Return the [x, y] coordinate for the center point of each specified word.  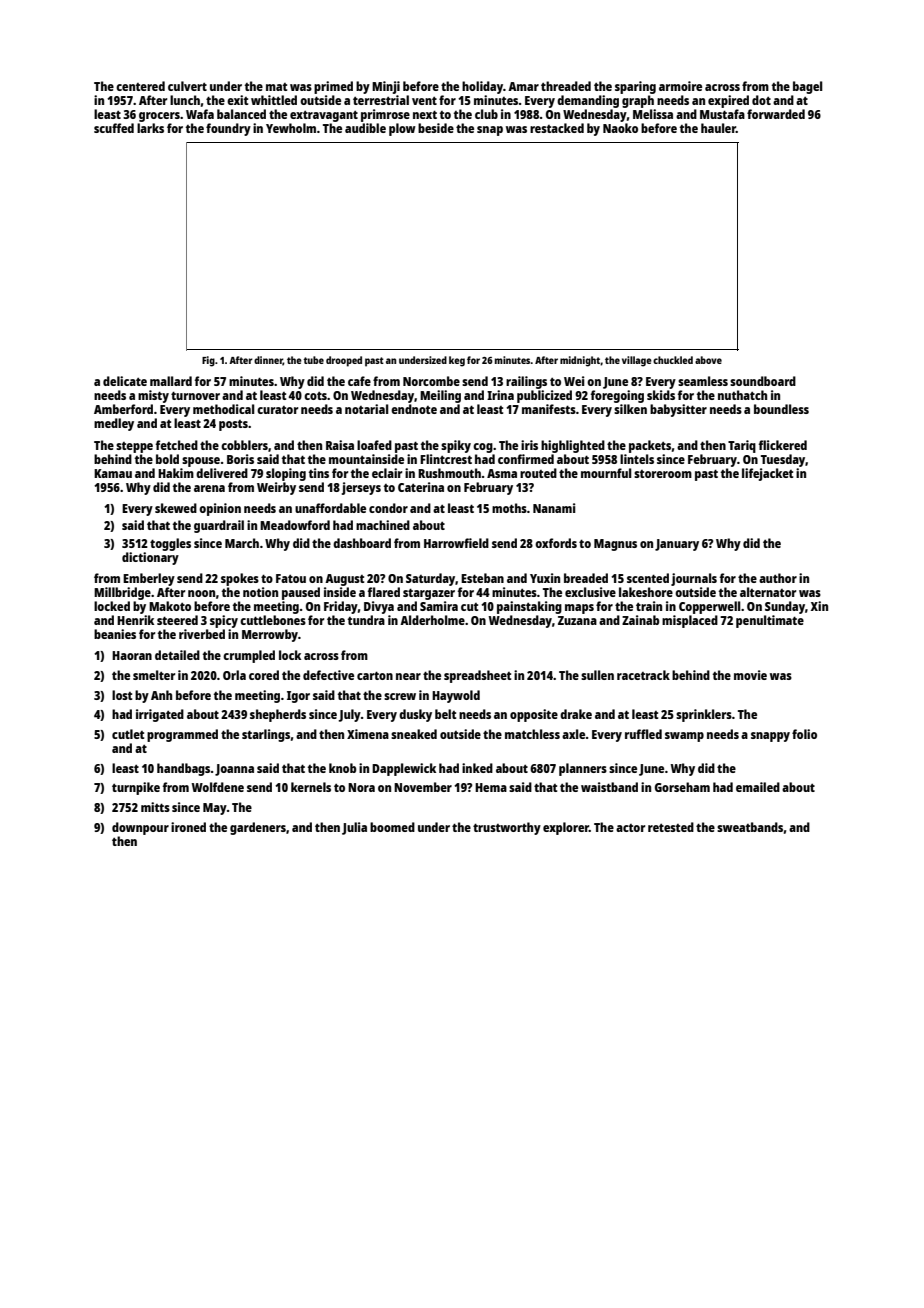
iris [529, 445]
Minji [386, 87]
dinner [268, 361]
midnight [580, 361]
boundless [781, 409]
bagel [807, 87]
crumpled [249, 656]
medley [114, 424]
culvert [187, 86]
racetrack [643, 675]
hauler [718, 128]
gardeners [258, 828]
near [408, 676]
